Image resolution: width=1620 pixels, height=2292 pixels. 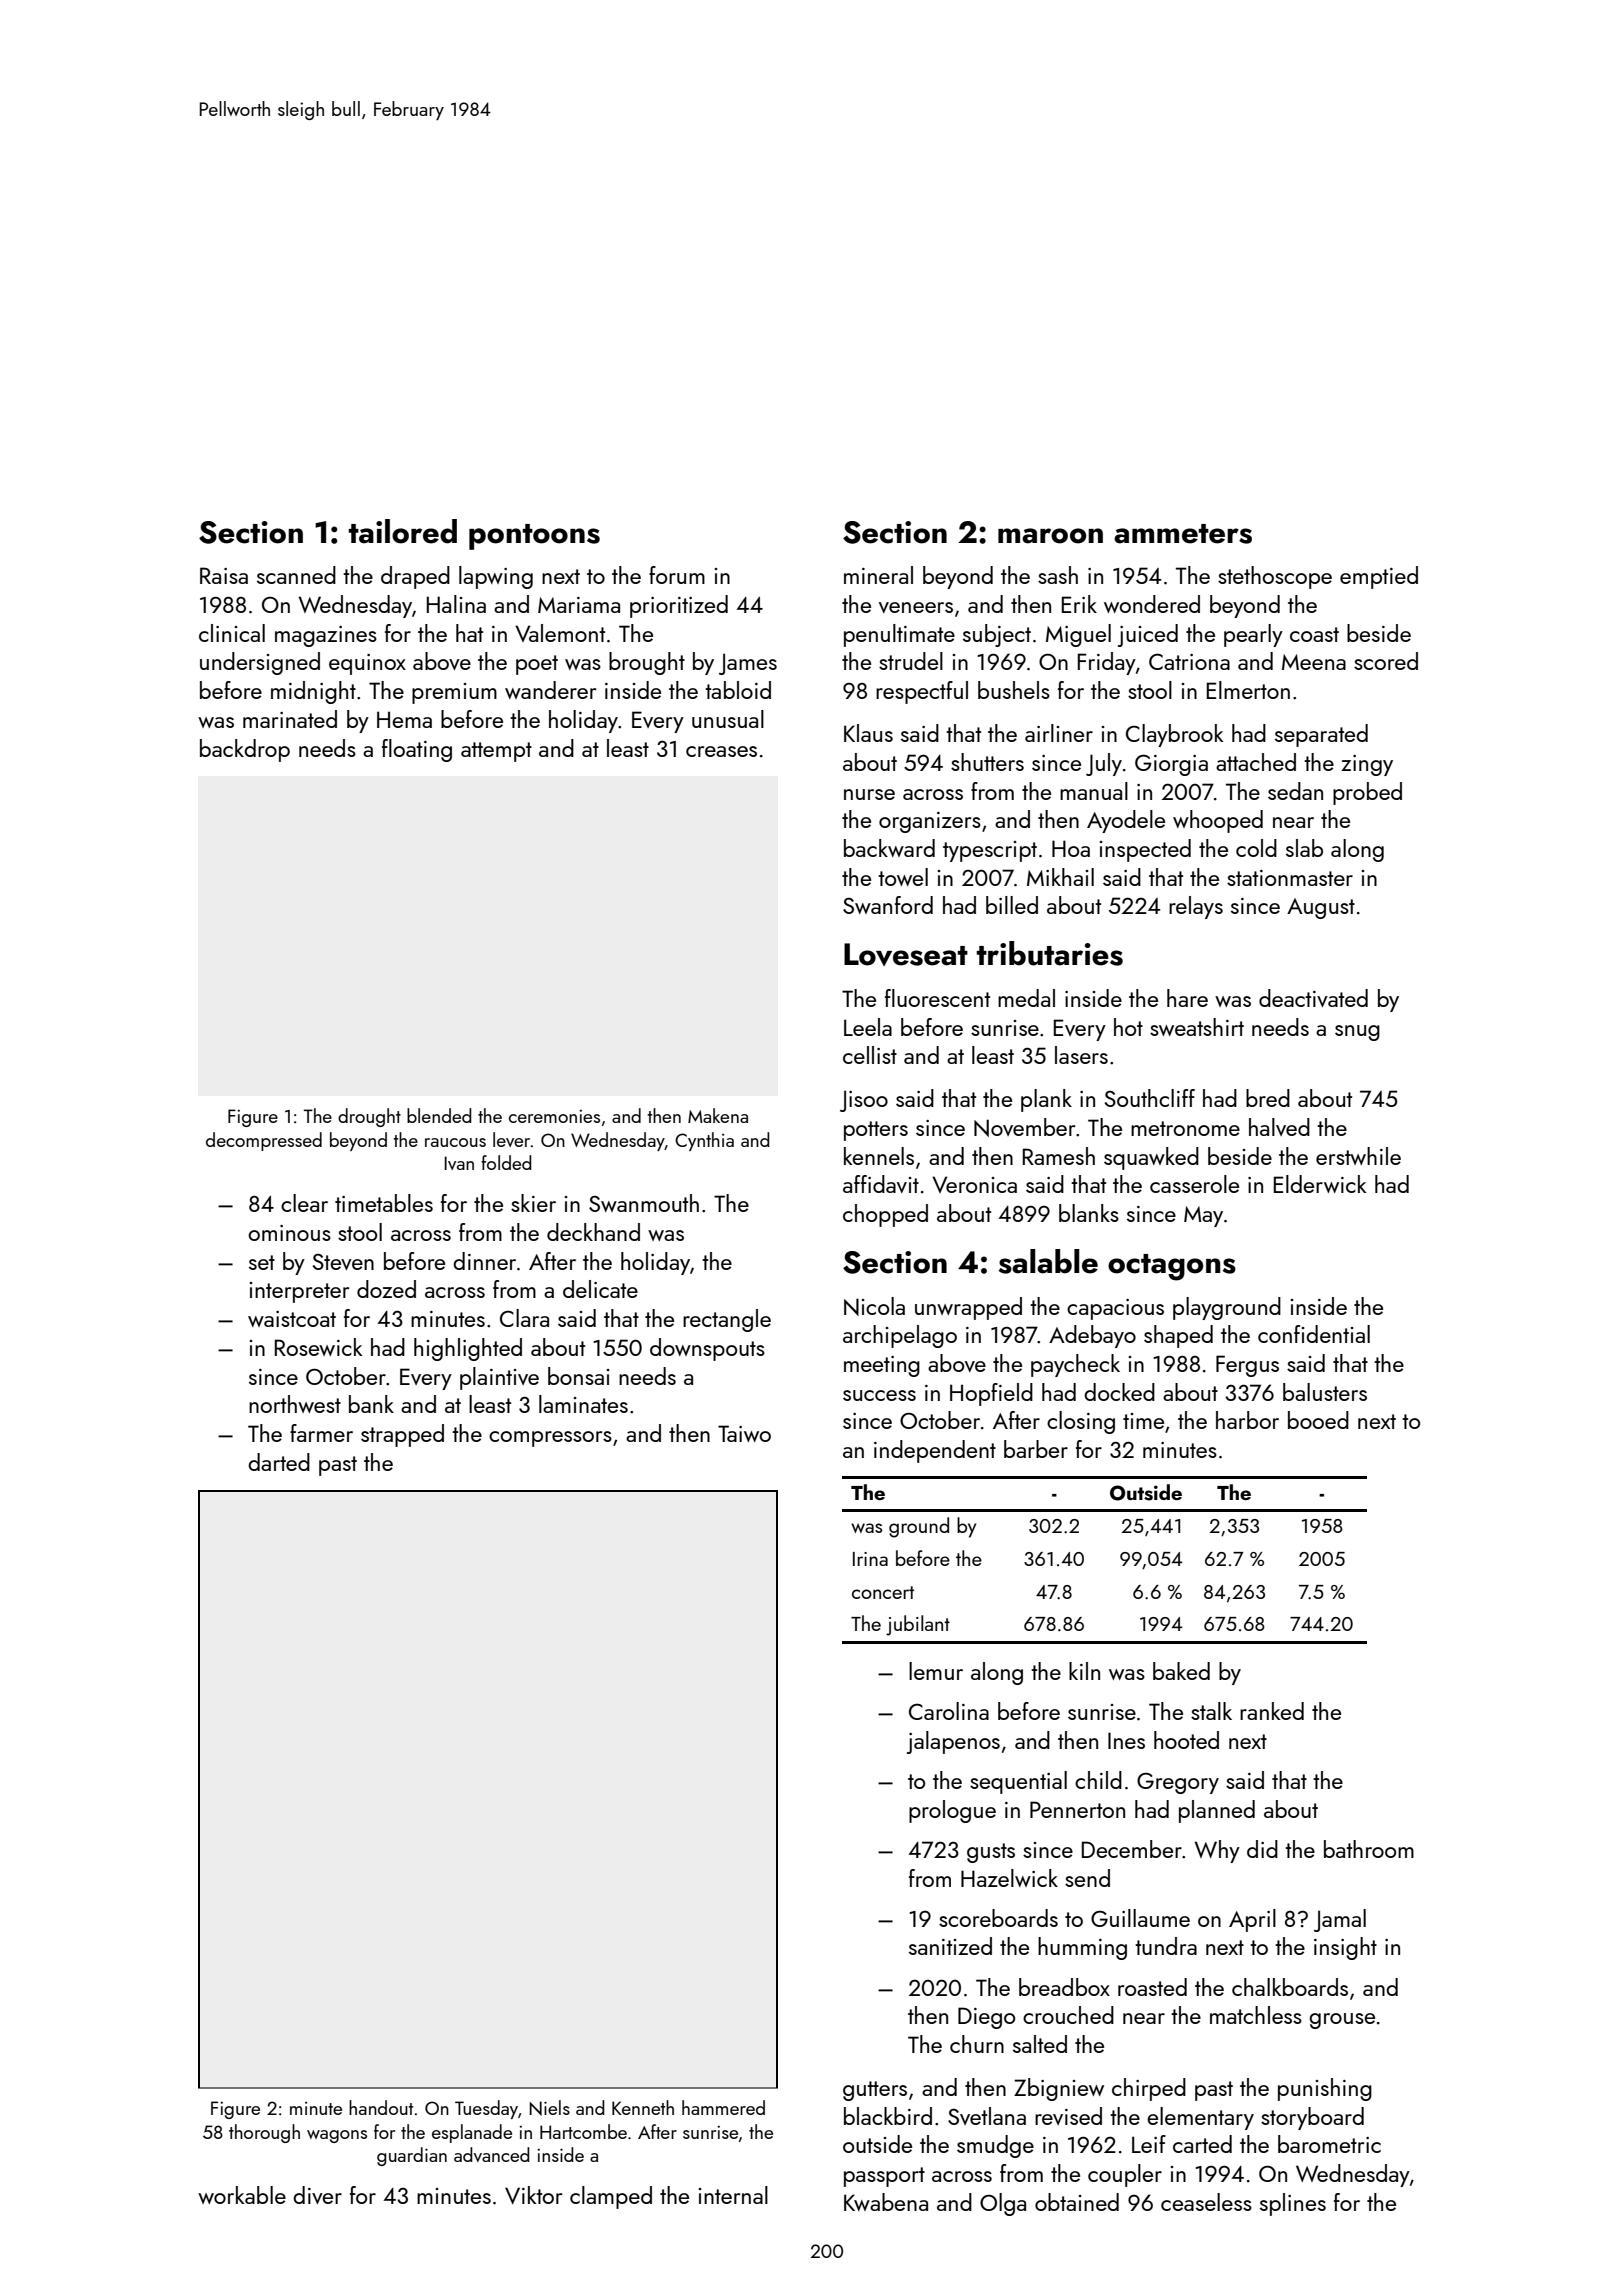 I want to click on Carolina, so click(x=949, y=1711).
